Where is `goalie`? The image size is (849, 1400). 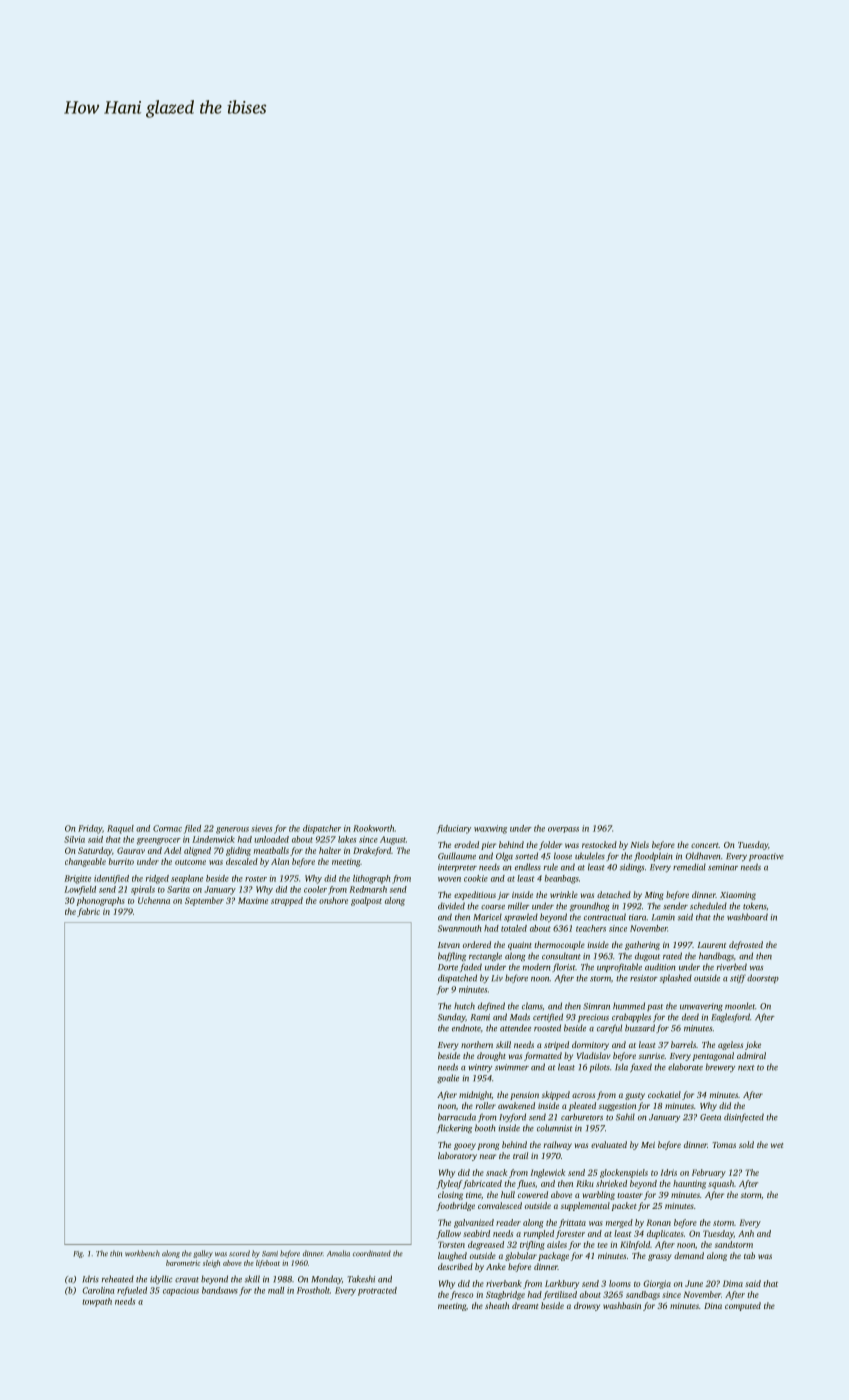
goalie is located at coordinates (448, 1079).
